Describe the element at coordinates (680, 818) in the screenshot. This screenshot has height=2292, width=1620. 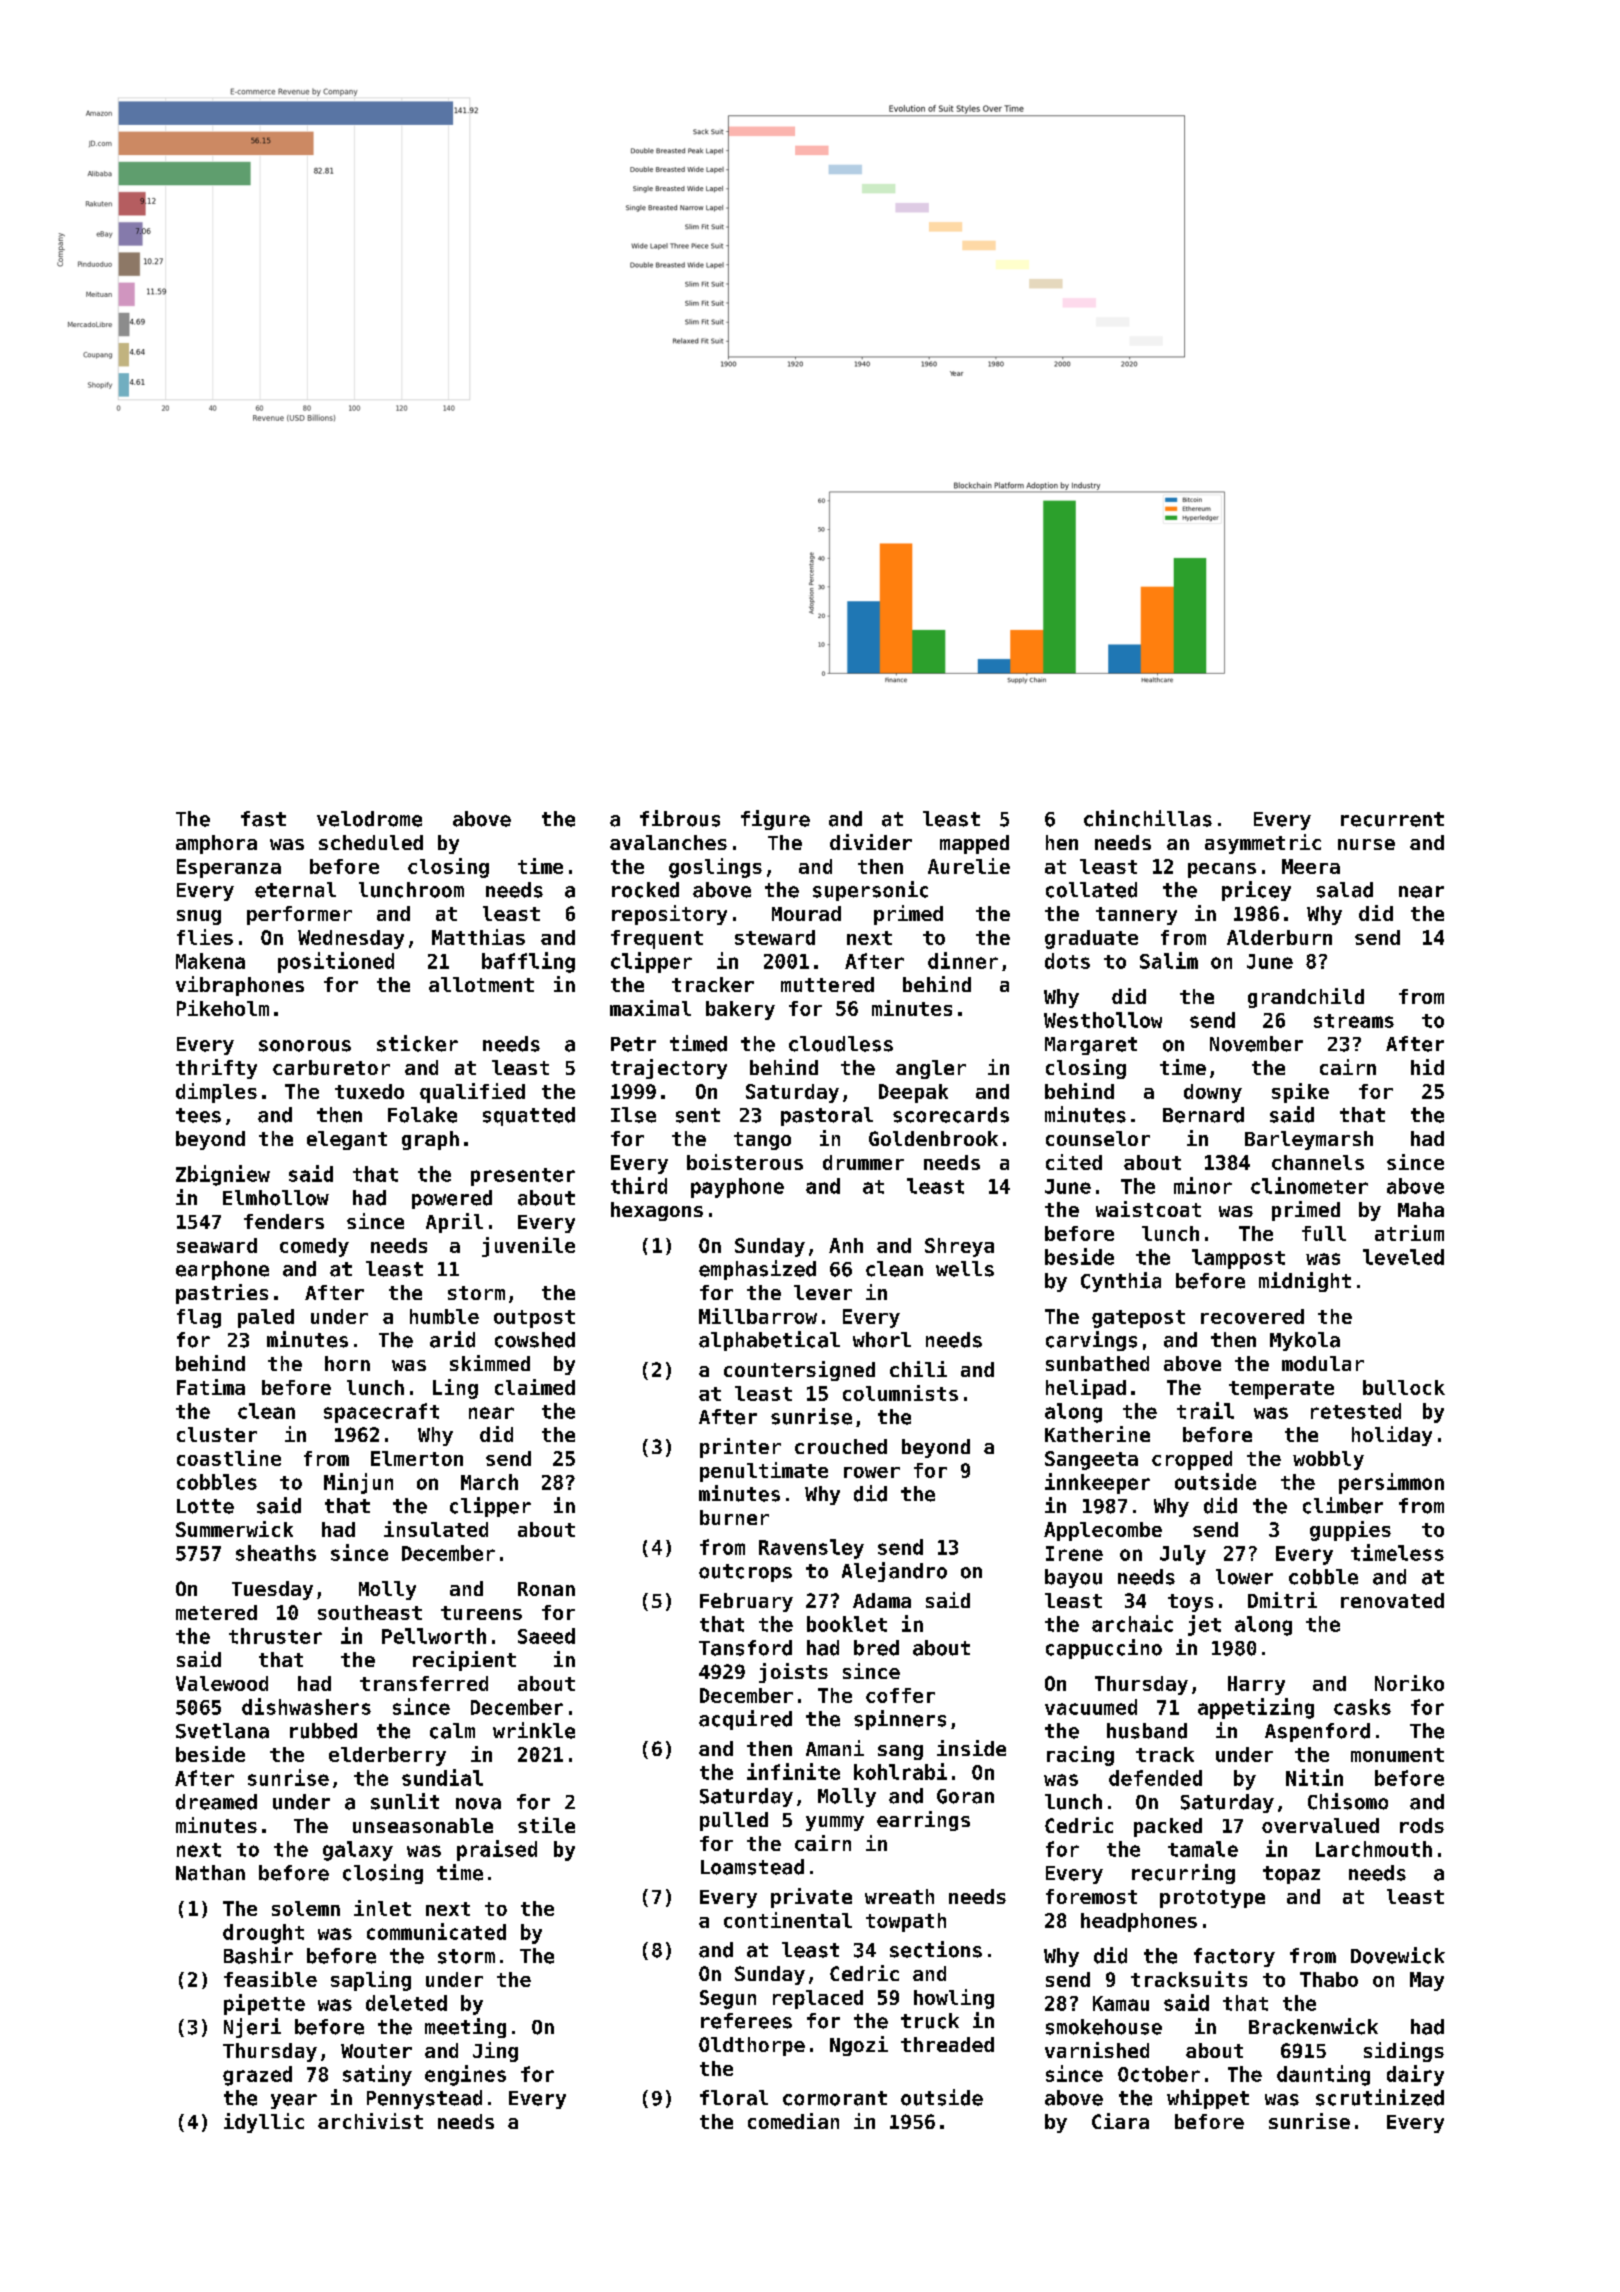
I see `fibrous` at that location.
